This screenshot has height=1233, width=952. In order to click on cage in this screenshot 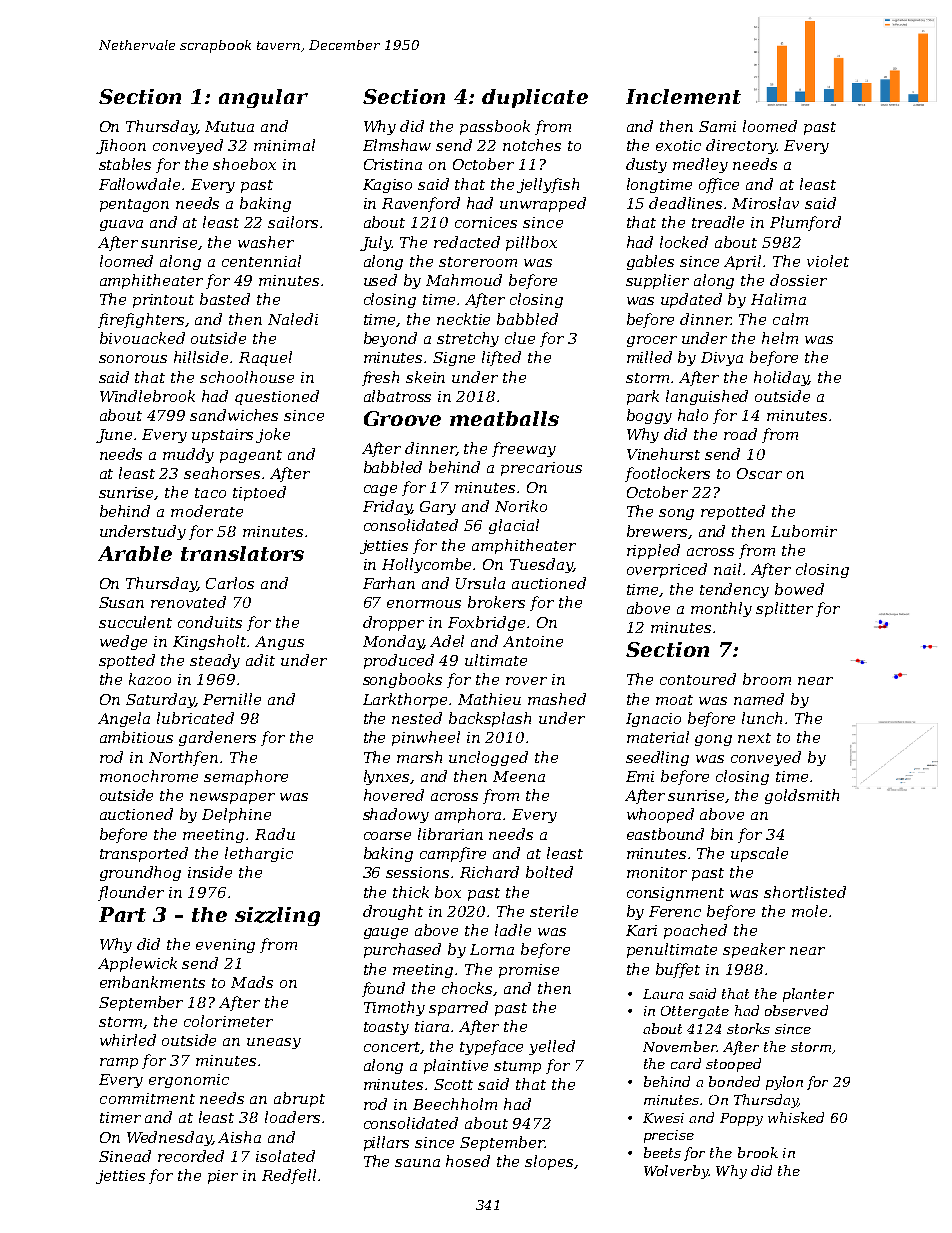, I will do `click(380, 490)`.
